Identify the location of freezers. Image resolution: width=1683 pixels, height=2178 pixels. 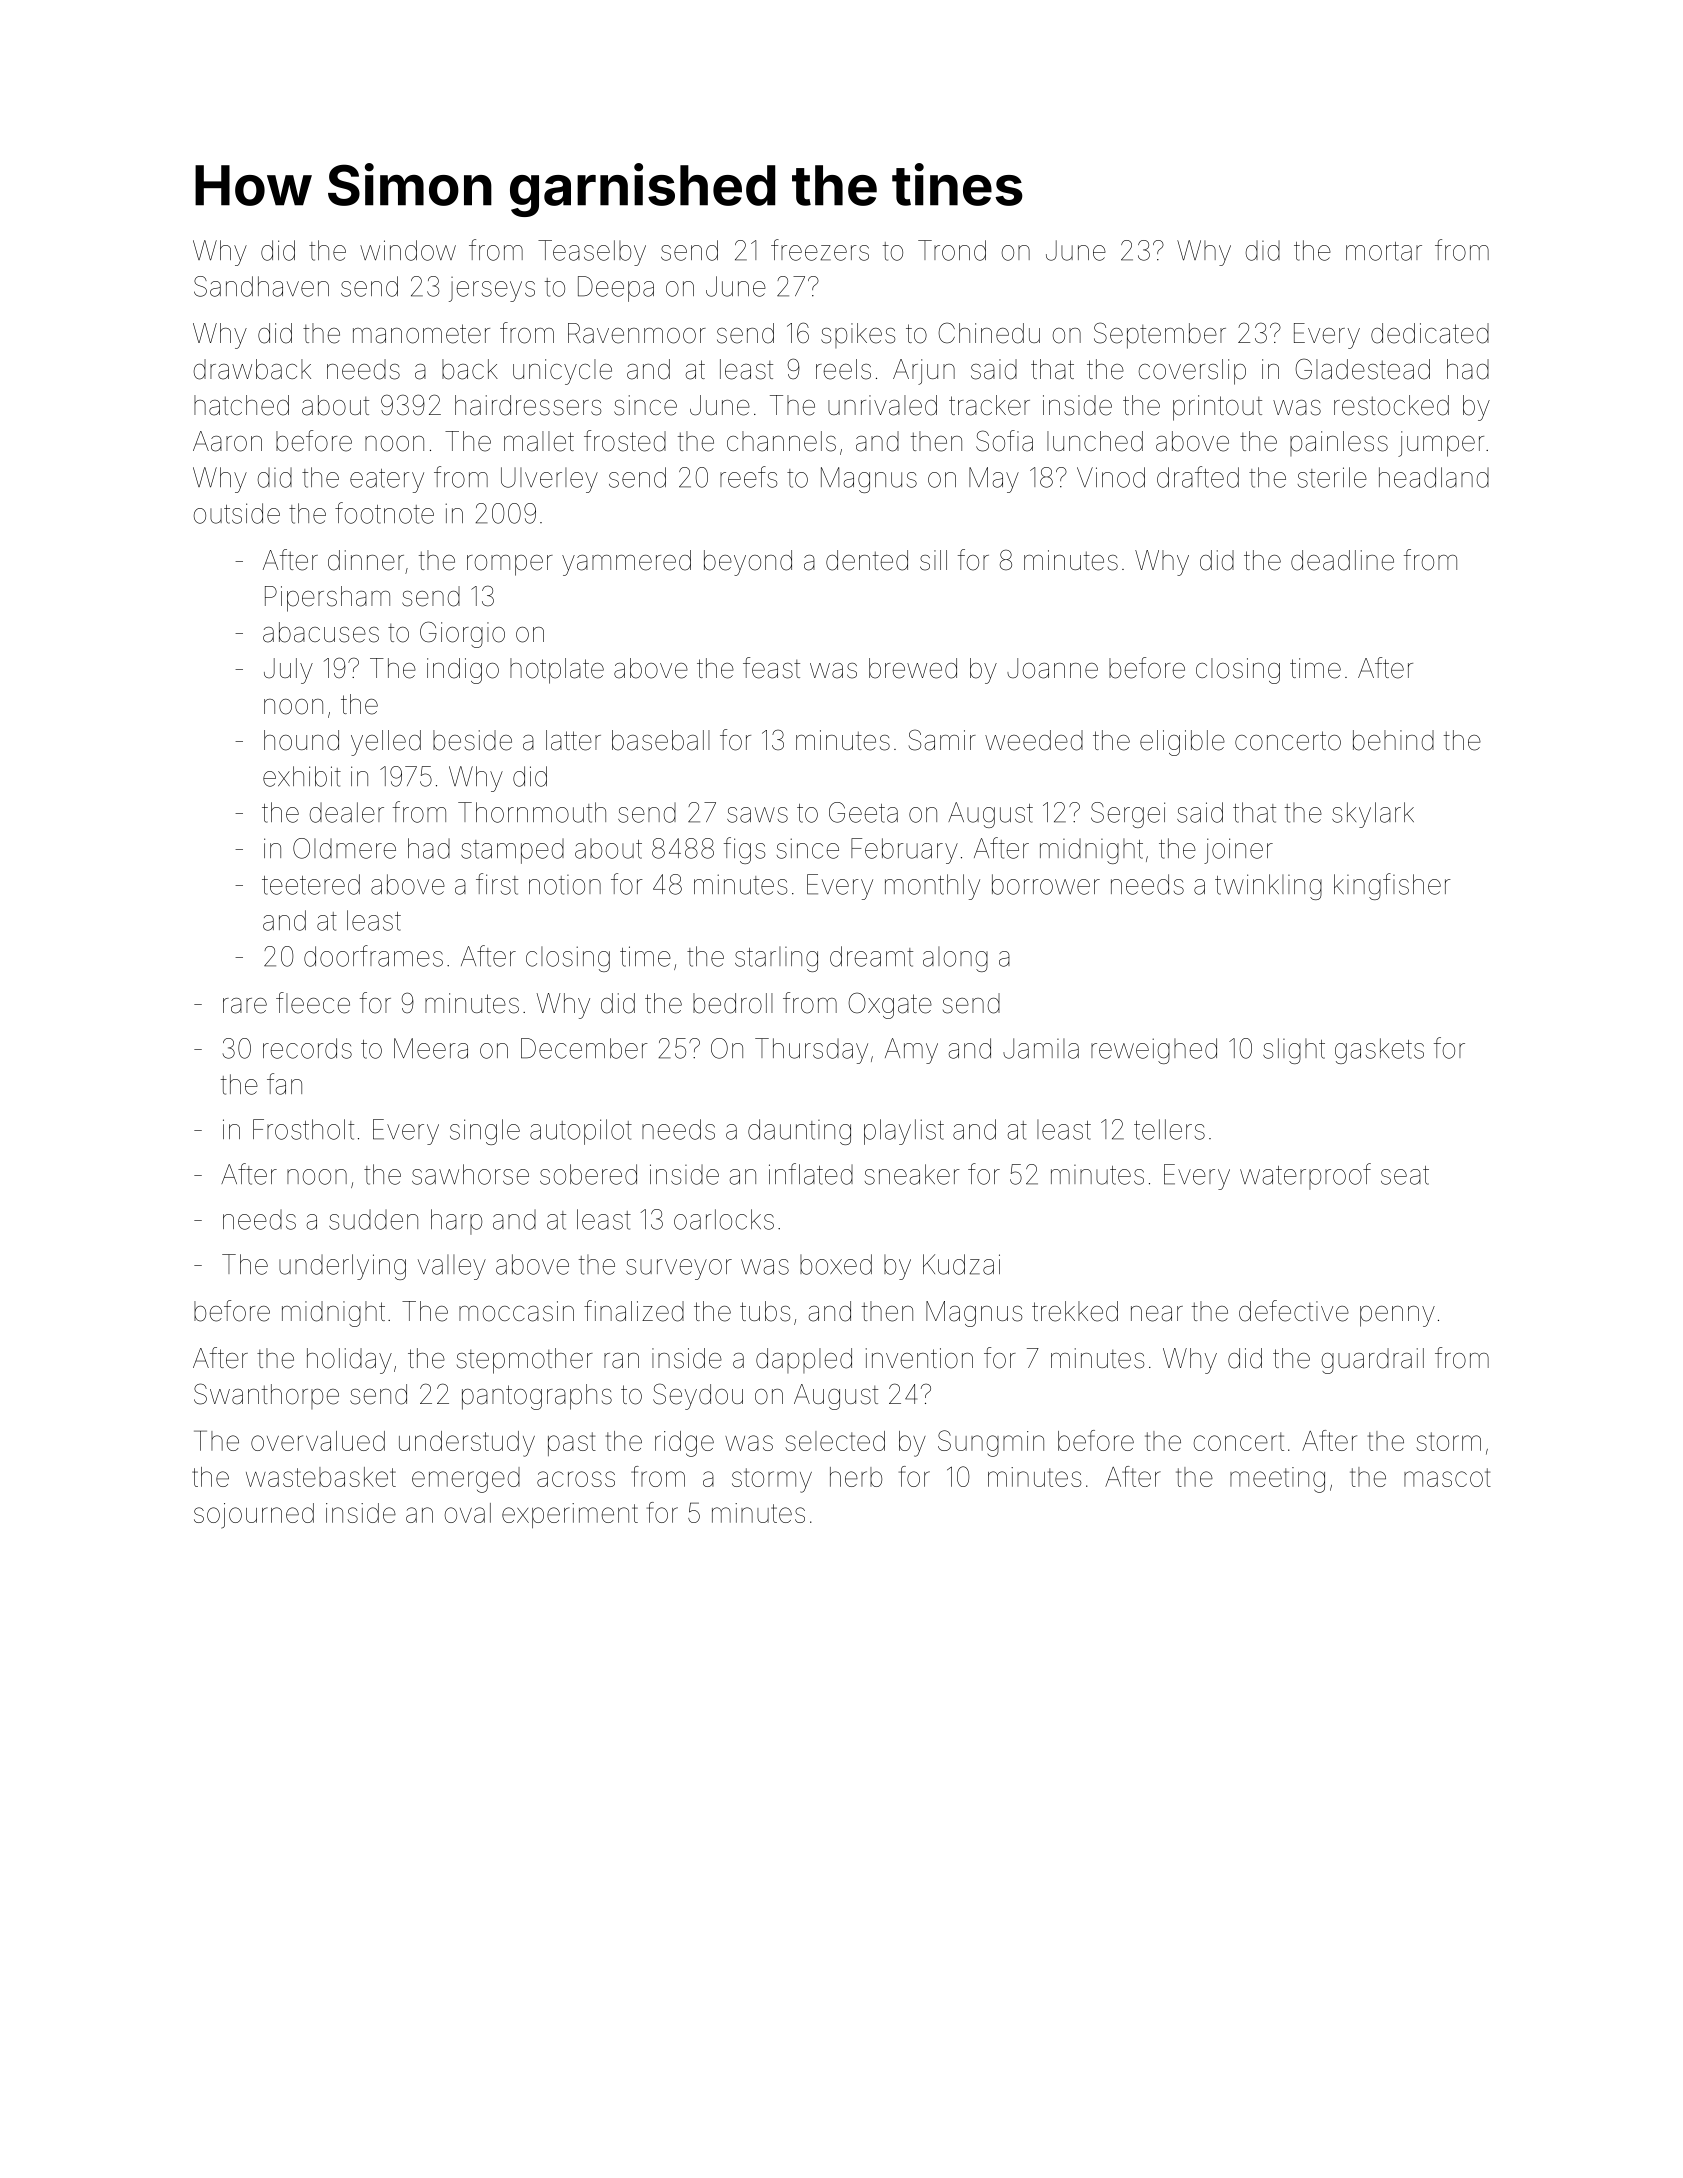
(820, 250).
